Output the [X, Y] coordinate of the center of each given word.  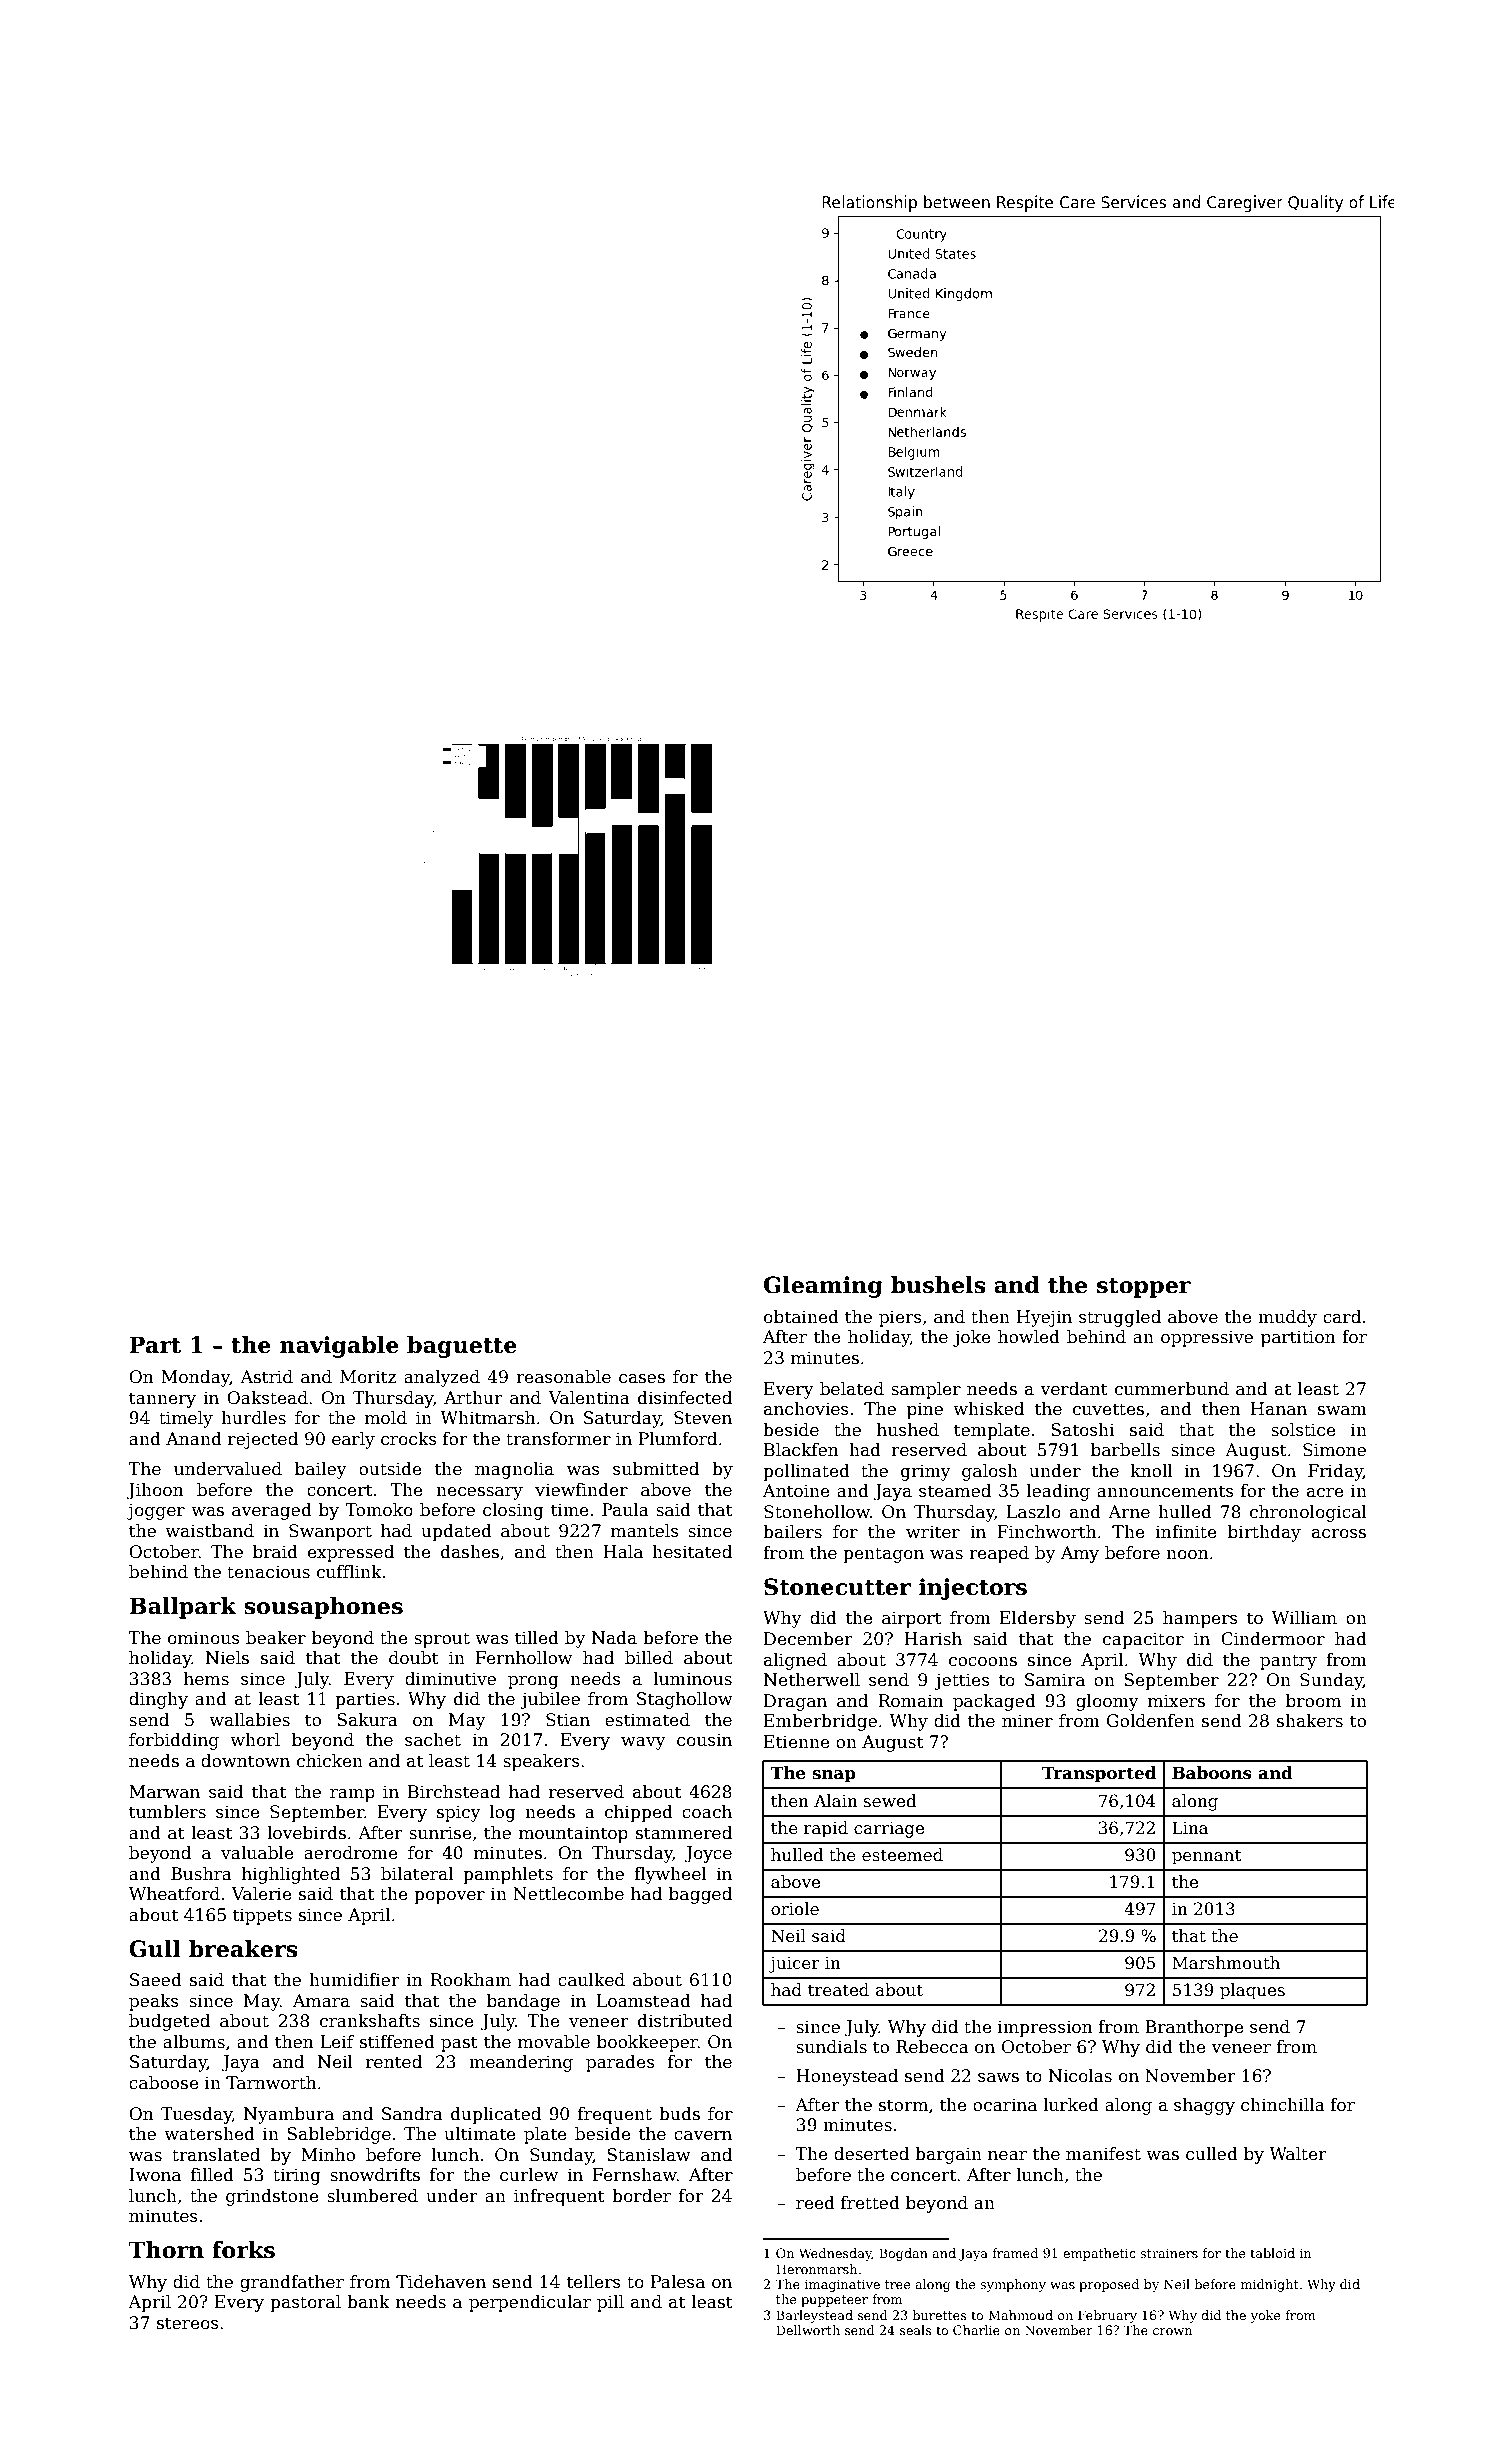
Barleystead [814, 2316]
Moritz [368, 1377]
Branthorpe [1194, 2028]
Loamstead [644, 2001]
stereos [188, 2323]
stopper [1144, 1288]
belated [852, 1389]
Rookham [471, 1980]
